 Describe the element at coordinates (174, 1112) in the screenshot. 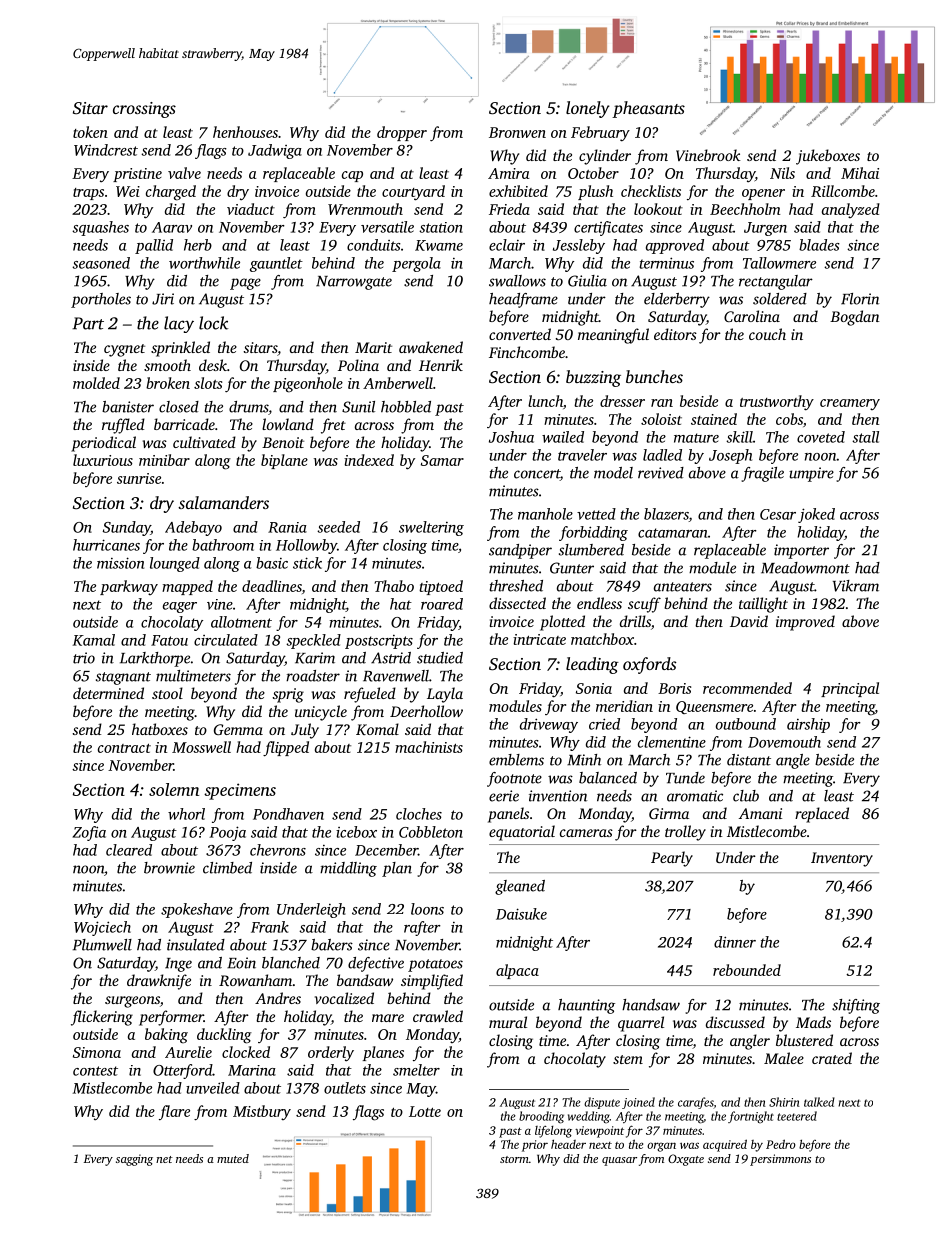

I see `flare` at that location.
